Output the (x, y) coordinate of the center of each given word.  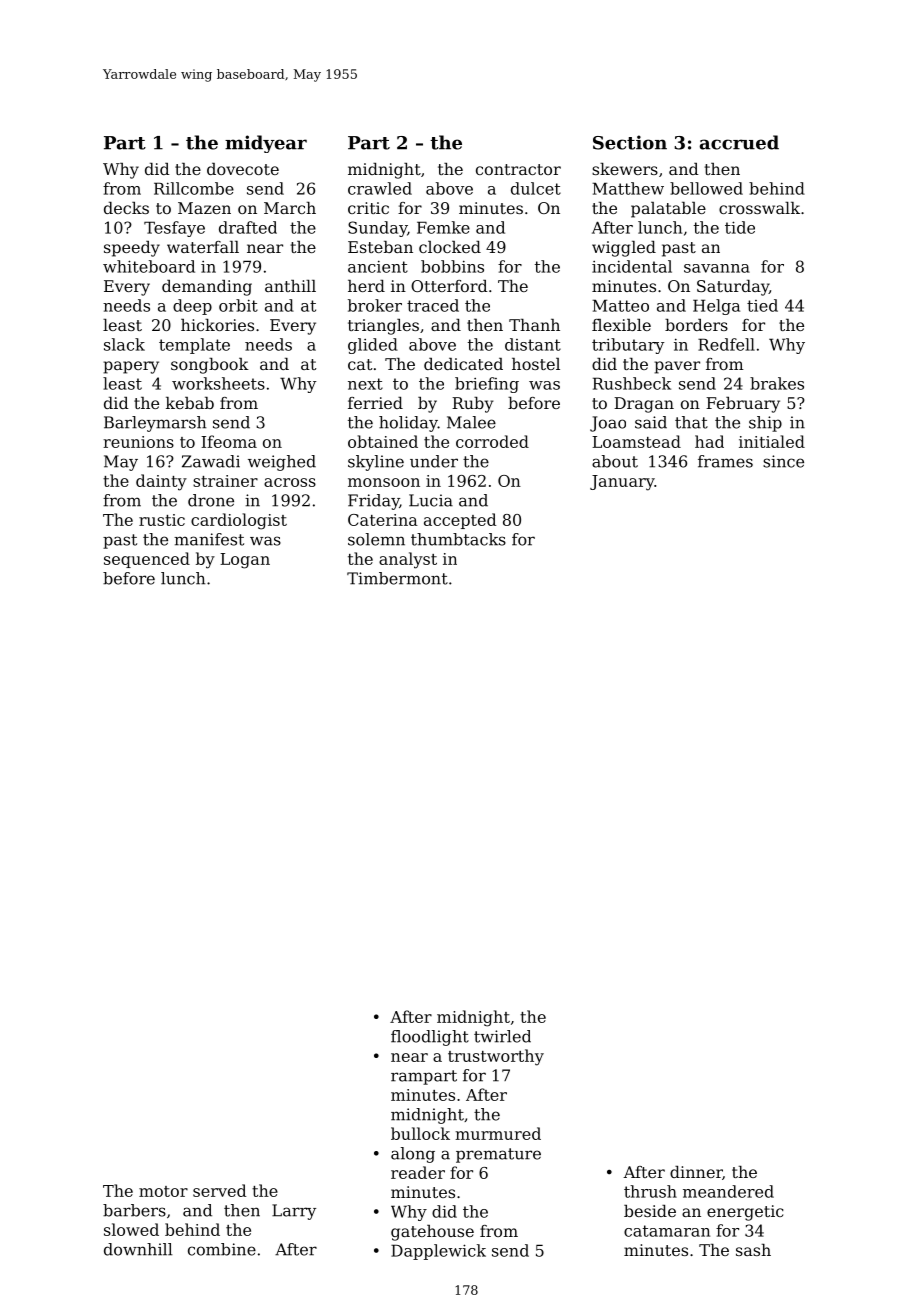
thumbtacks (458, 539)
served (219, 1190)
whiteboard (149, 266)
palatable (668, 210)
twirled (502, 1036)
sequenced (147, 560)
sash (753, 1250)
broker (375, 305)
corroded (492, 441)
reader (418, 1172)
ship (765, 424)
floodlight (430, 1038)
